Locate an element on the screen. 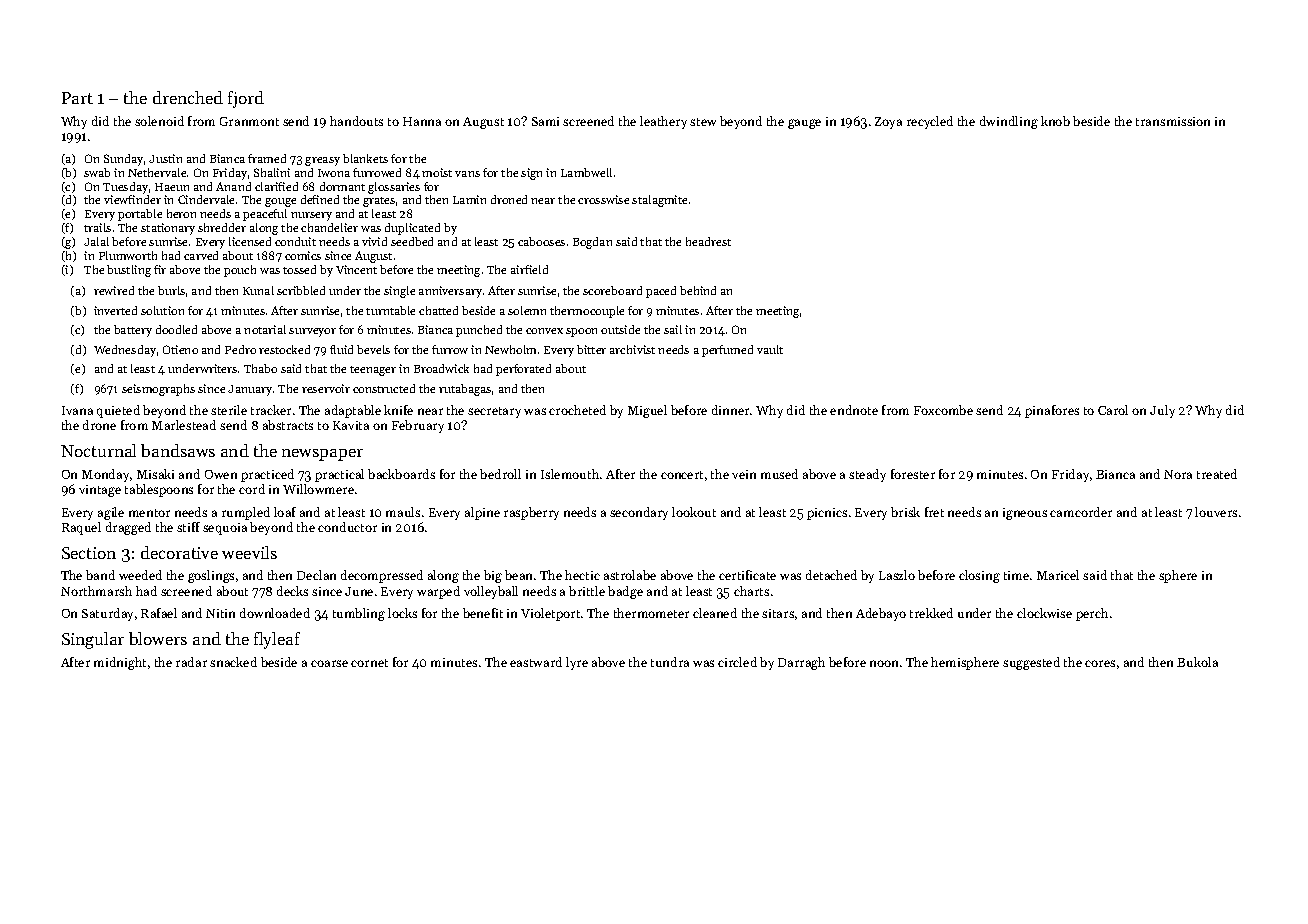 This screenshot has width=1308, height=924. tumbling is located at coordinates (359, 614).
